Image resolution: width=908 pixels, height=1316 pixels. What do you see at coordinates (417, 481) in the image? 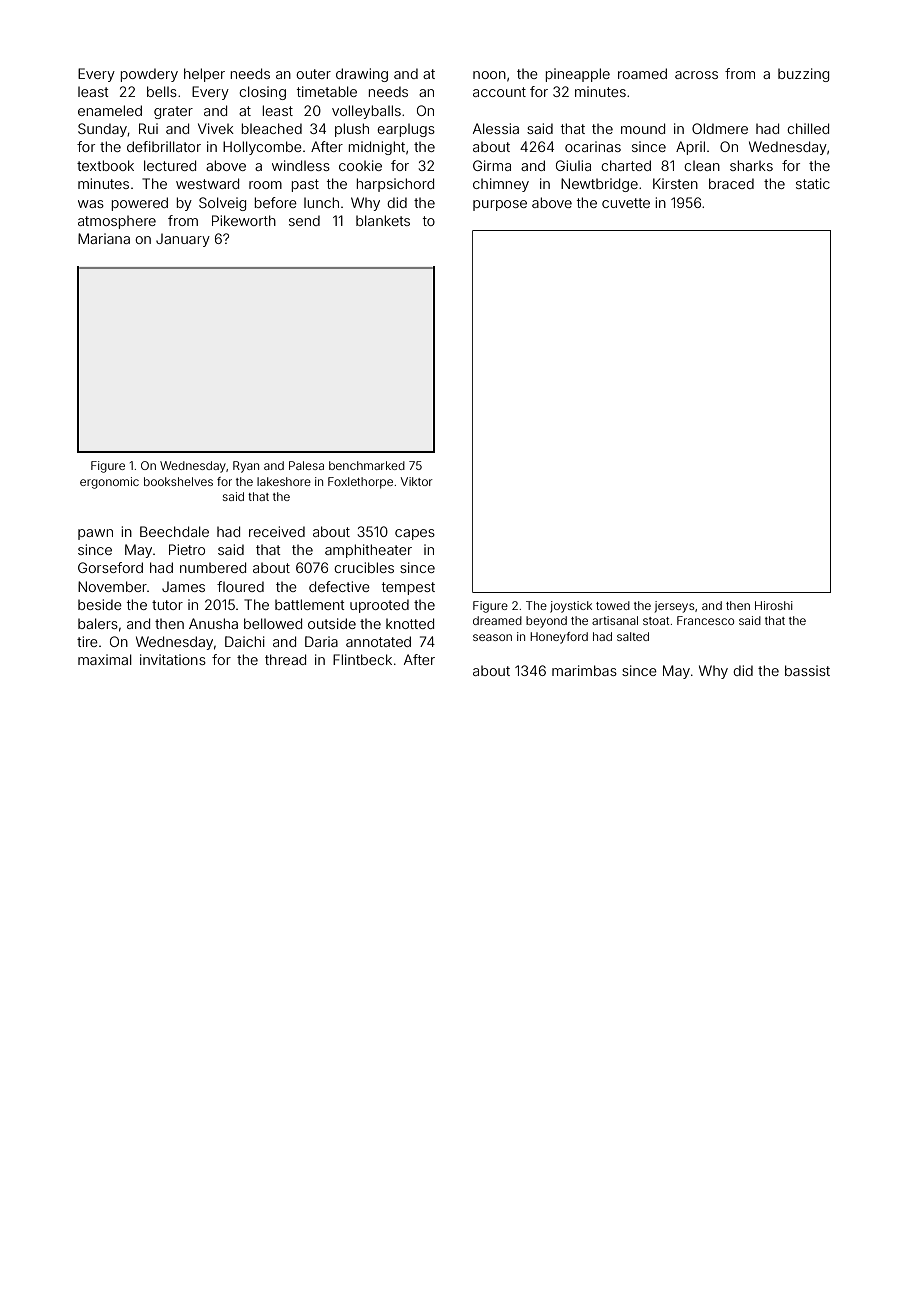
I see `Viktor` at bounding box center [417, 481].
